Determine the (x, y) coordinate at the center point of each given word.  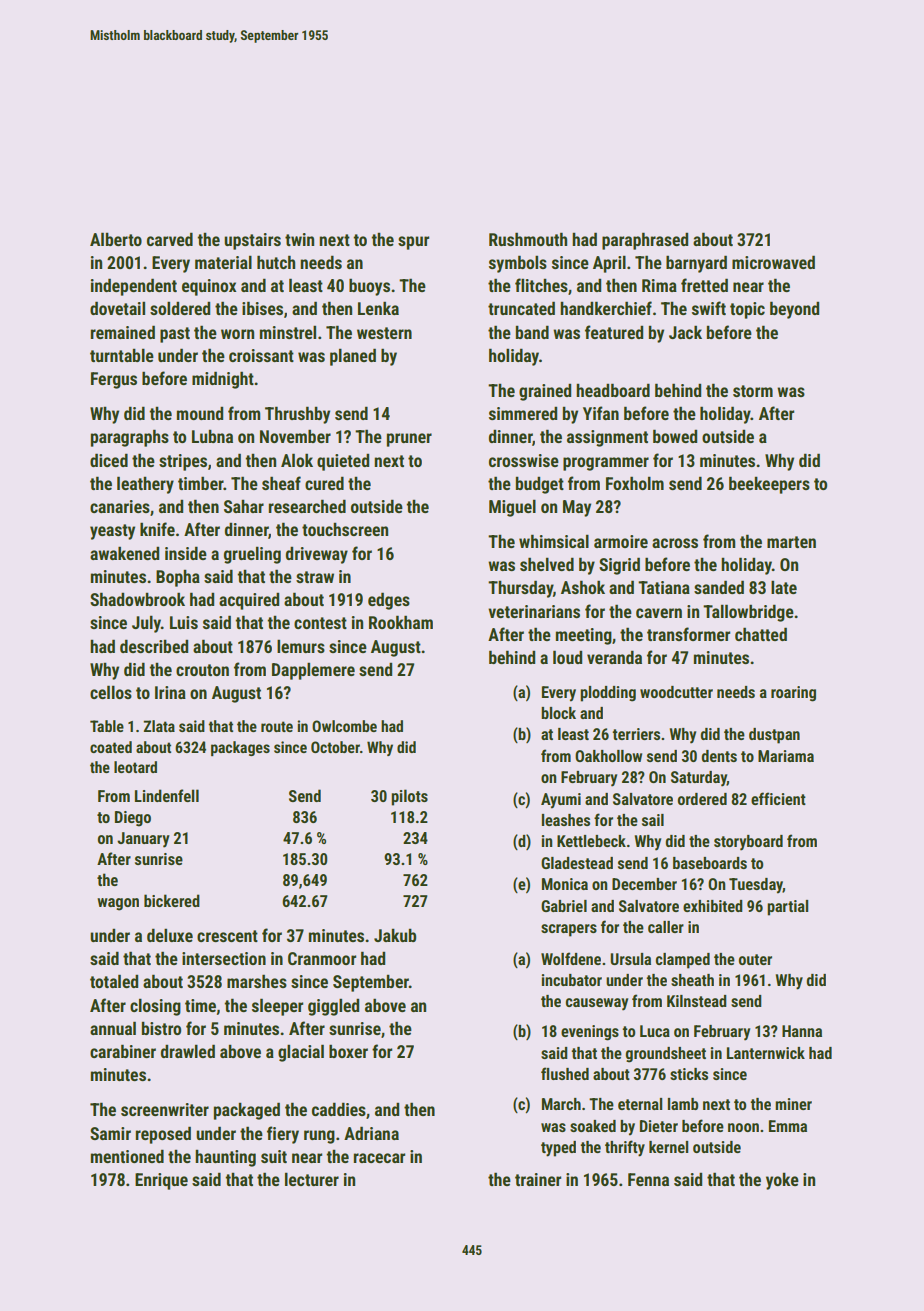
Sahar (244, 506)
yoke (782, 1181)
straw (315, 577)
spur (413, 243)
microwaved (773, 262)
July (146, 624)
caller (666, 927)
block (558, 713)
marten (791, 542)
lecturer (312, 1179)
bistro (161, 1028)
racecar (379, 1158)
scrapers (569, 930)
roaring (793, 694)
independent (134, 287)
